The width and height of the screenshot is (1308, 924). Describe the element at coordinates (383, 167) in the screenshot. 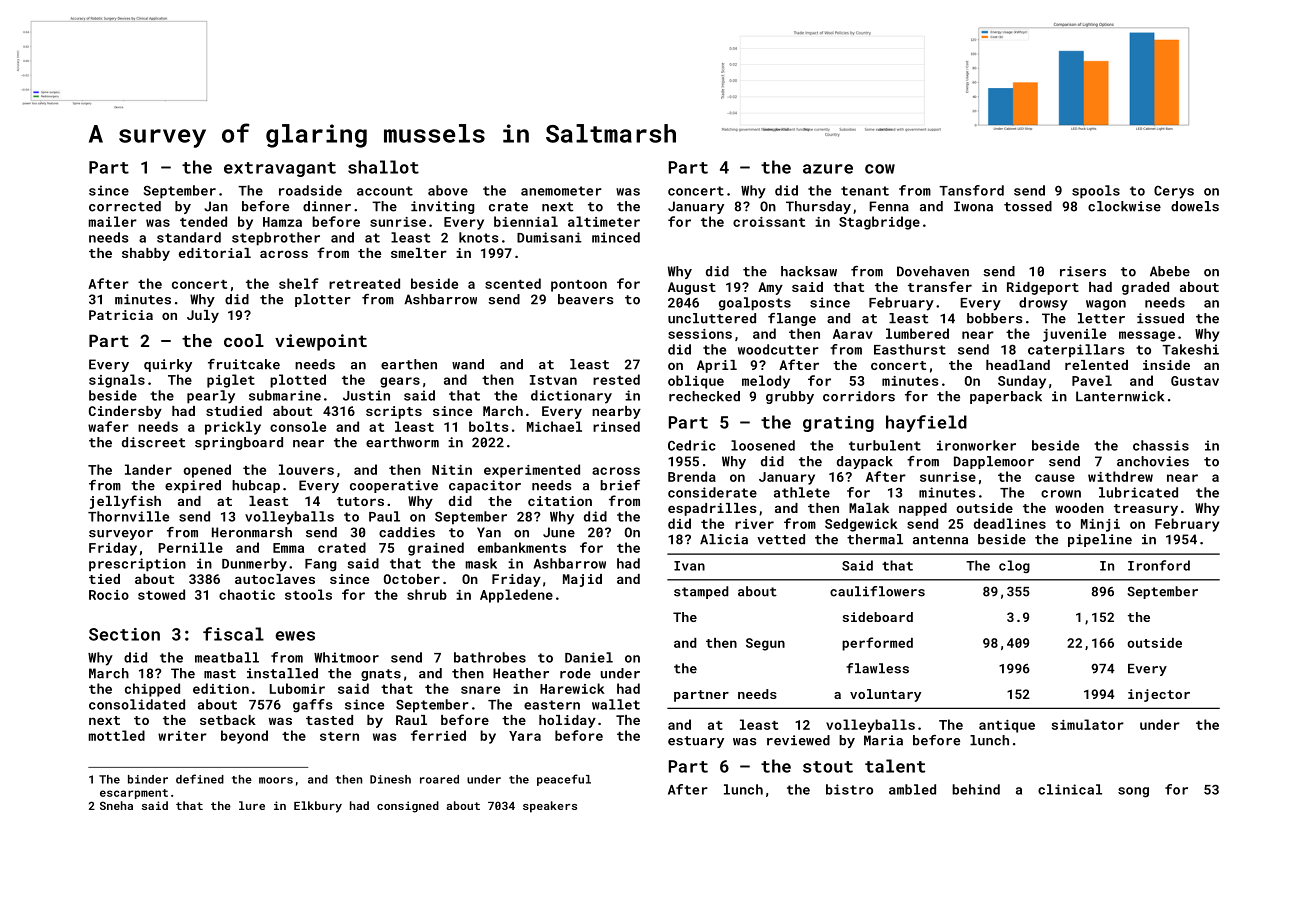

I see `shallot` at that location.
